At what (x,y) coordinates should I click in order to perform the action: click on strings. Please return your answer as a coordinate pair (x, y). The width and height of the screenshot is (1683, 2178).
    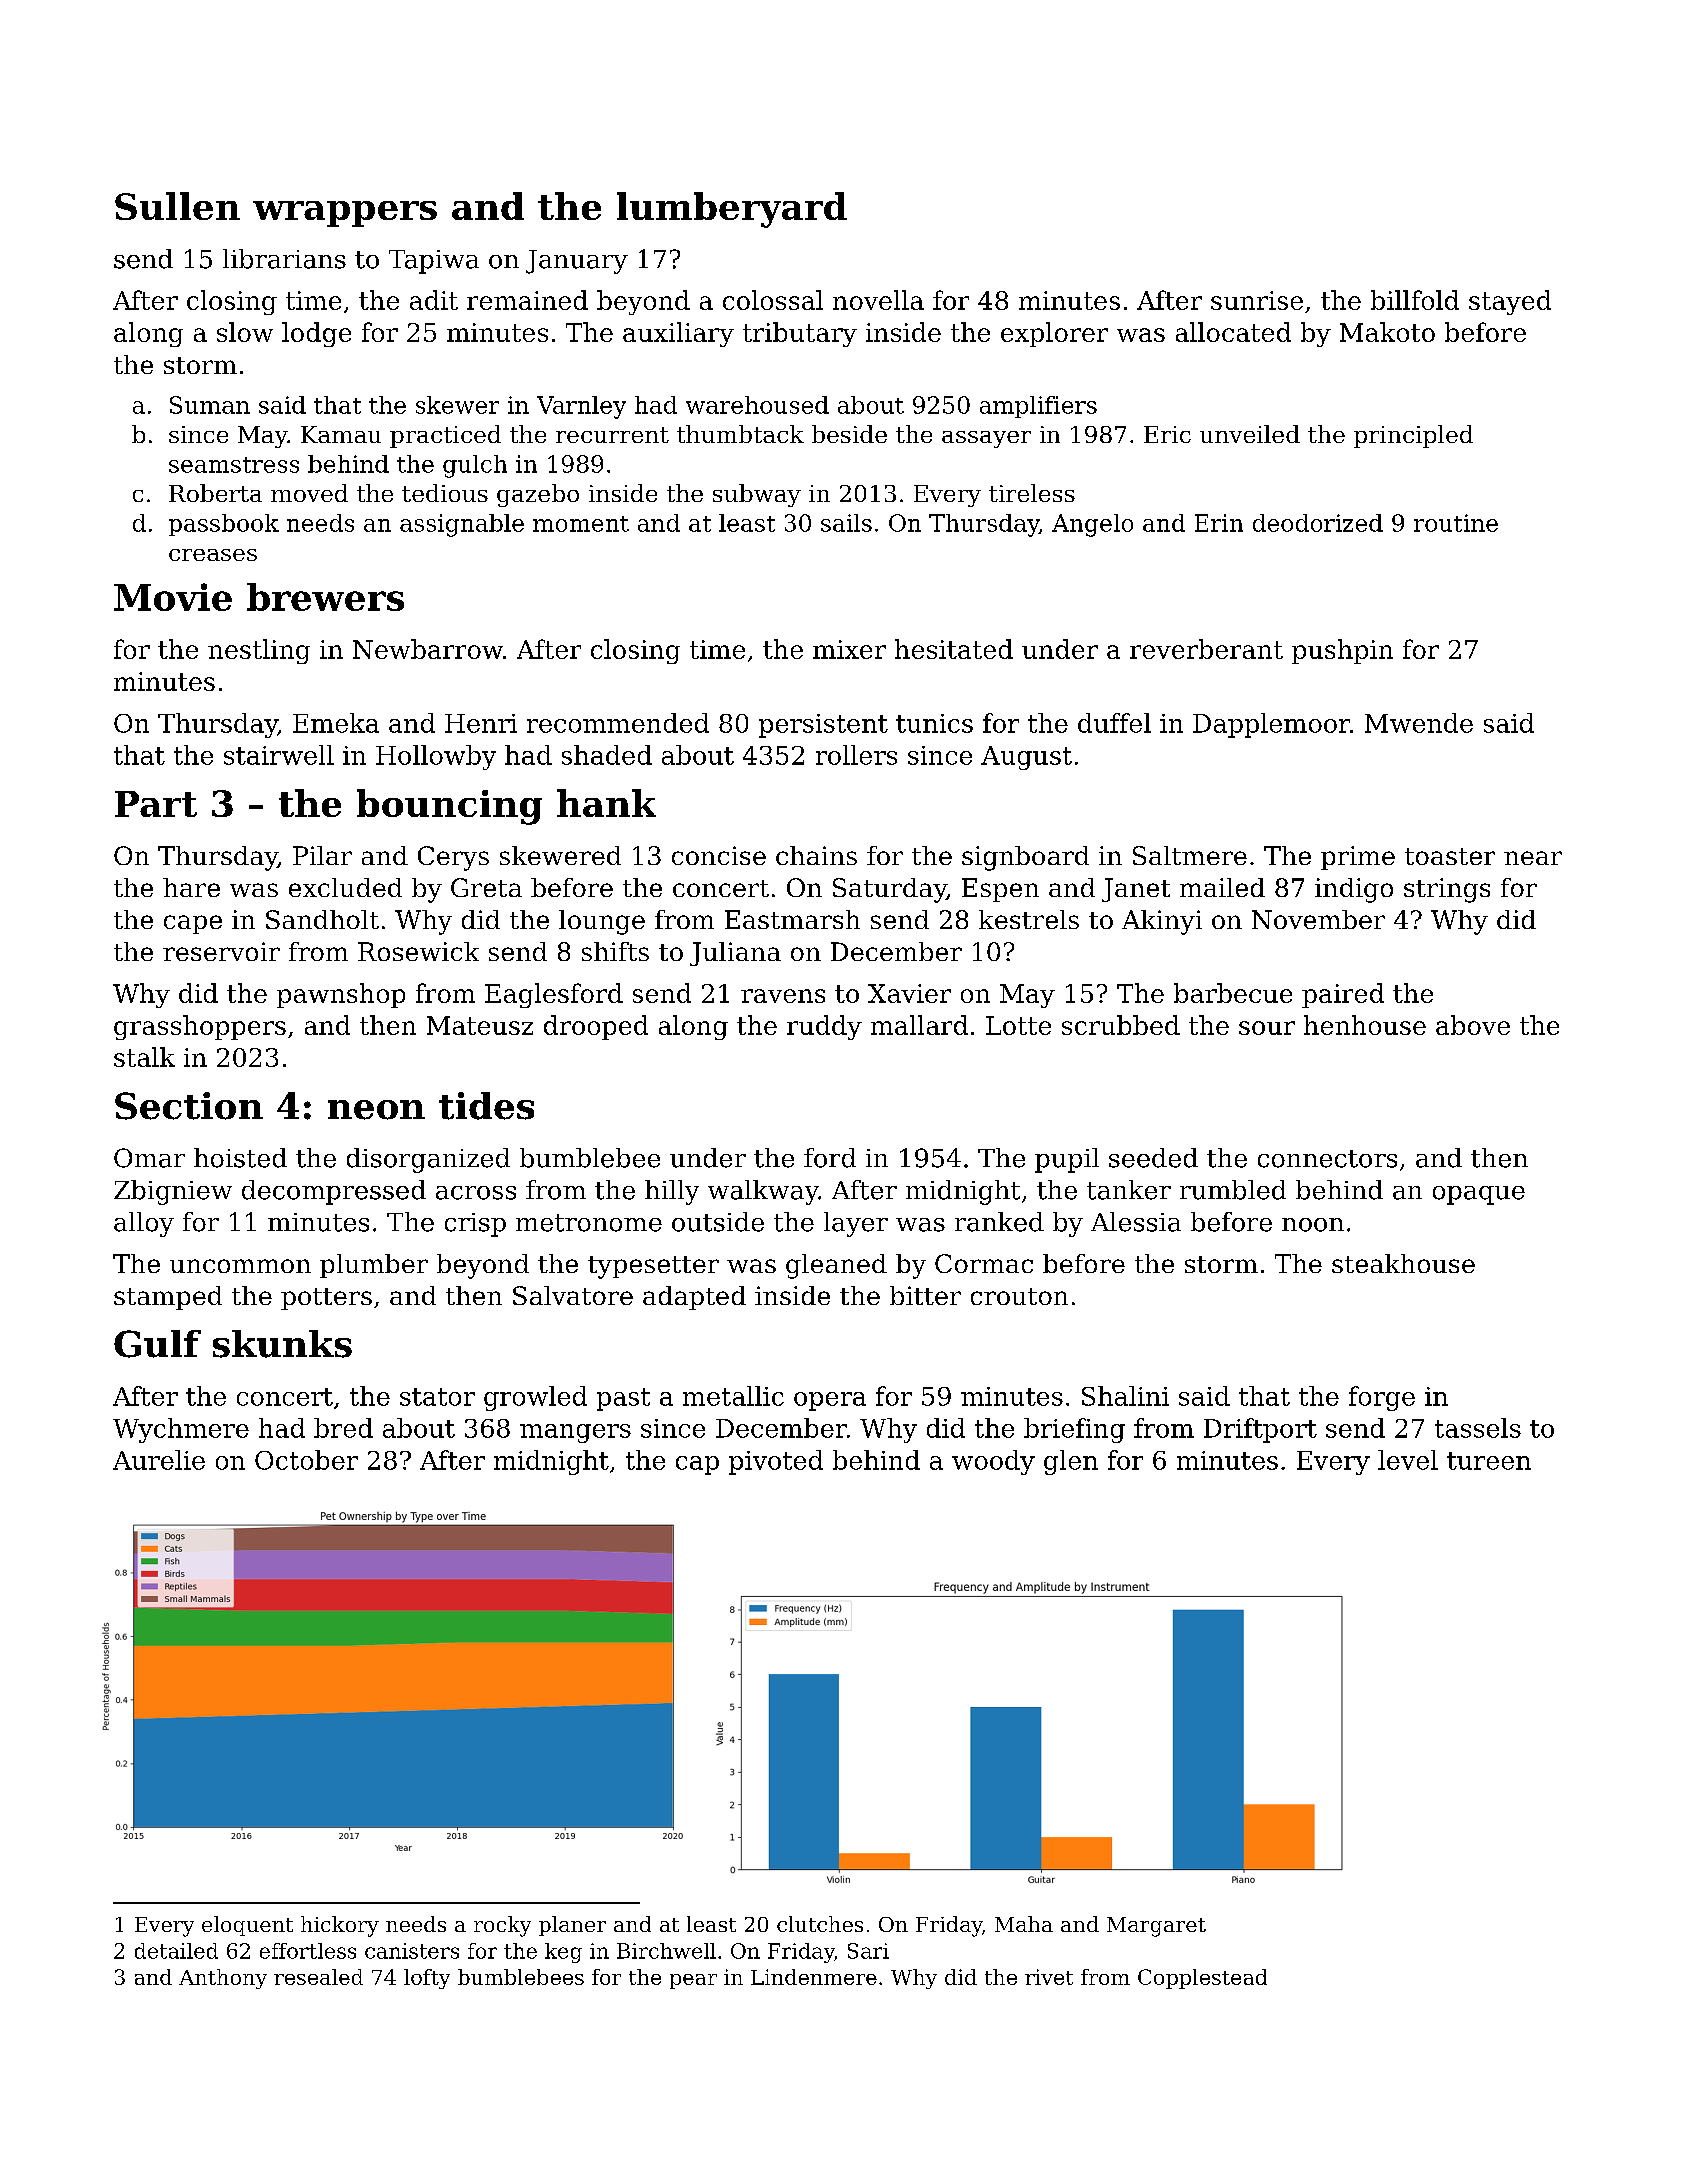
    Looking at the image, I should click on (1447, 890).
